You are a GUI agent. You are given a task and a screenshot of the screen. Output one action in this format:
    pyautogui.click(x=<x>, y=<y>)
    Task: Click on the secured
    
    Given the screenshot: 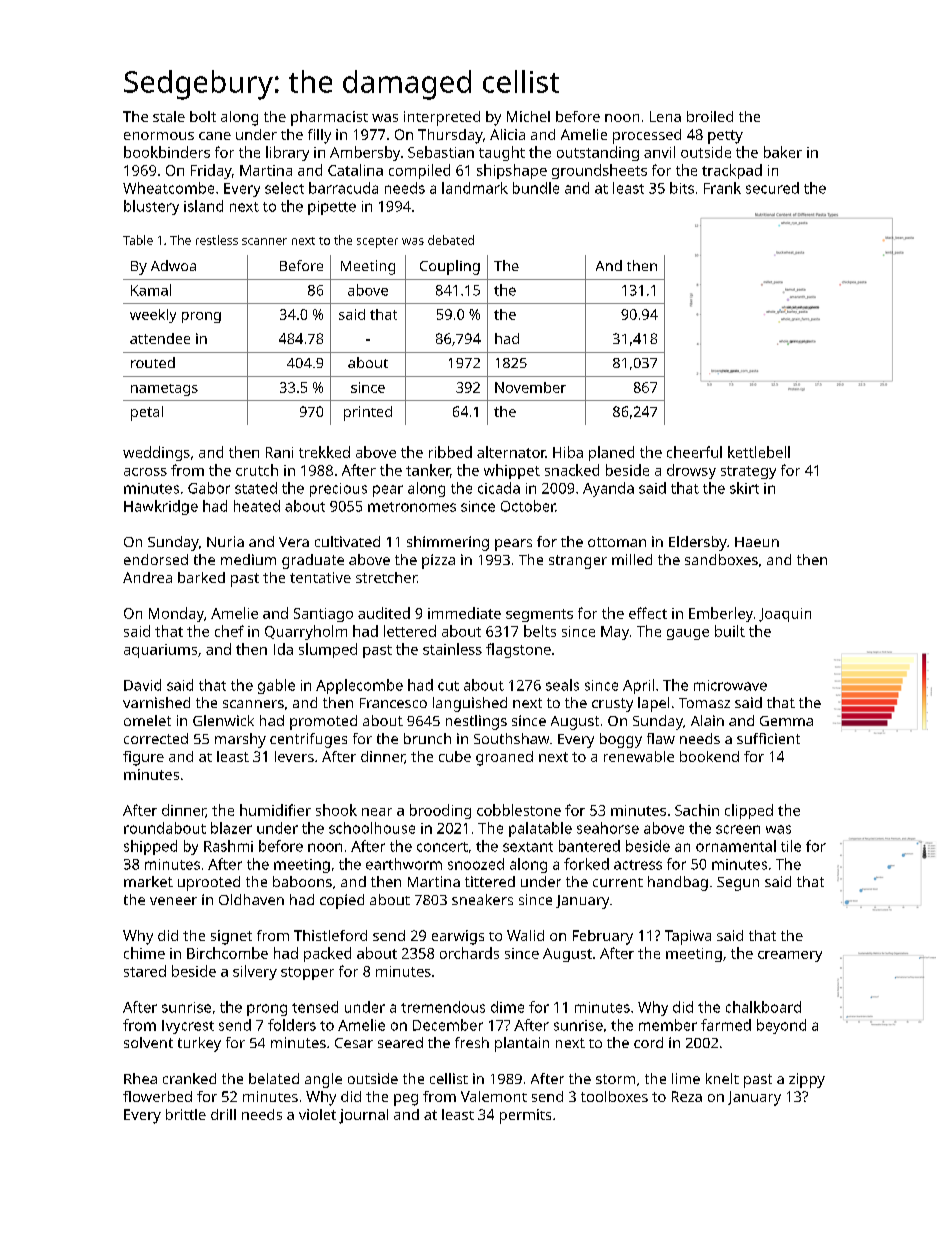 What is the action you would take?
    pyautogui.click(x=772, y=188)
